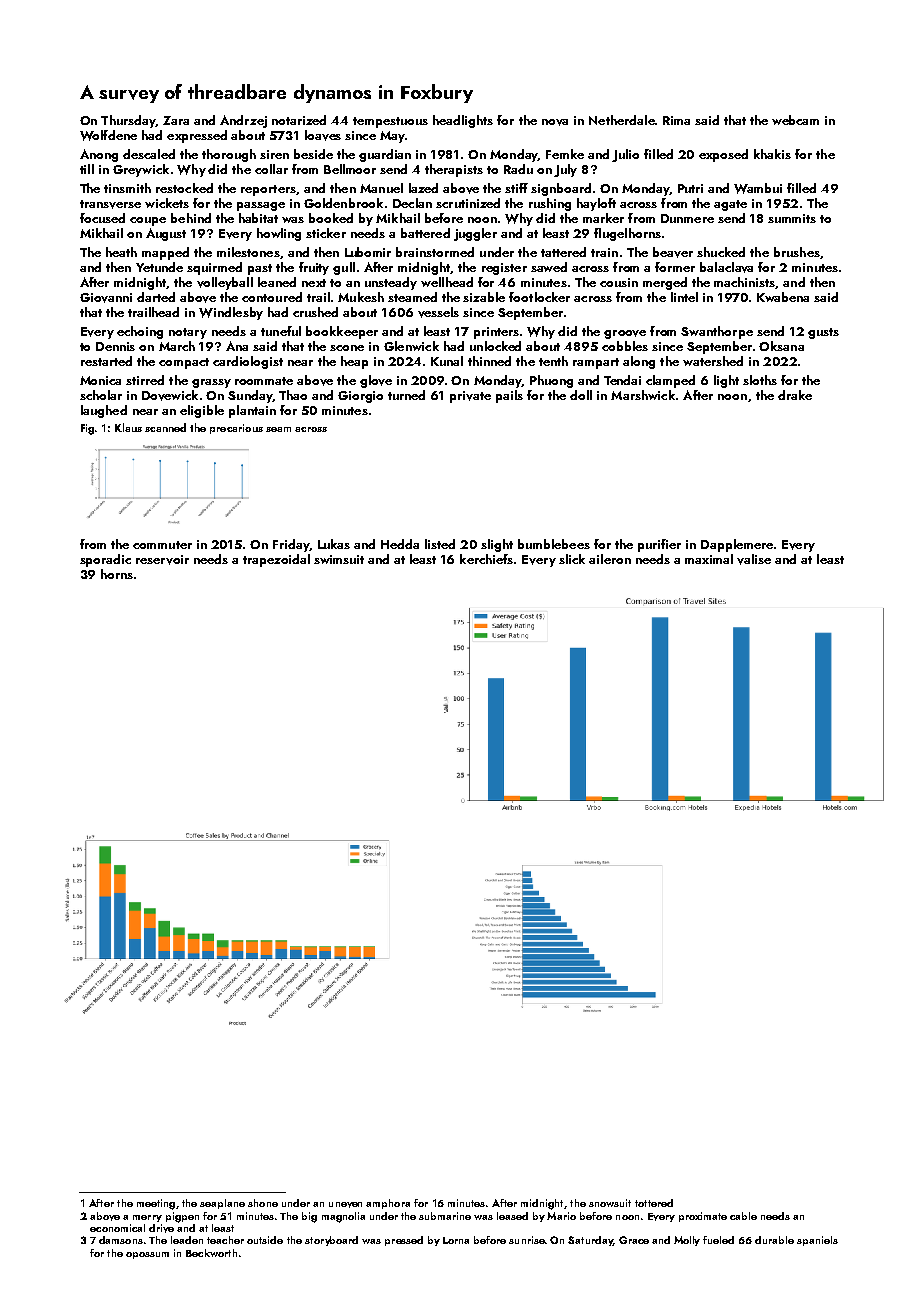 Image resolution: width=924 pixels, height=1308 pixels. What do you see at coordinates (385, 155) in the document?
I see `guardian` at bounding box center [385, 155].
